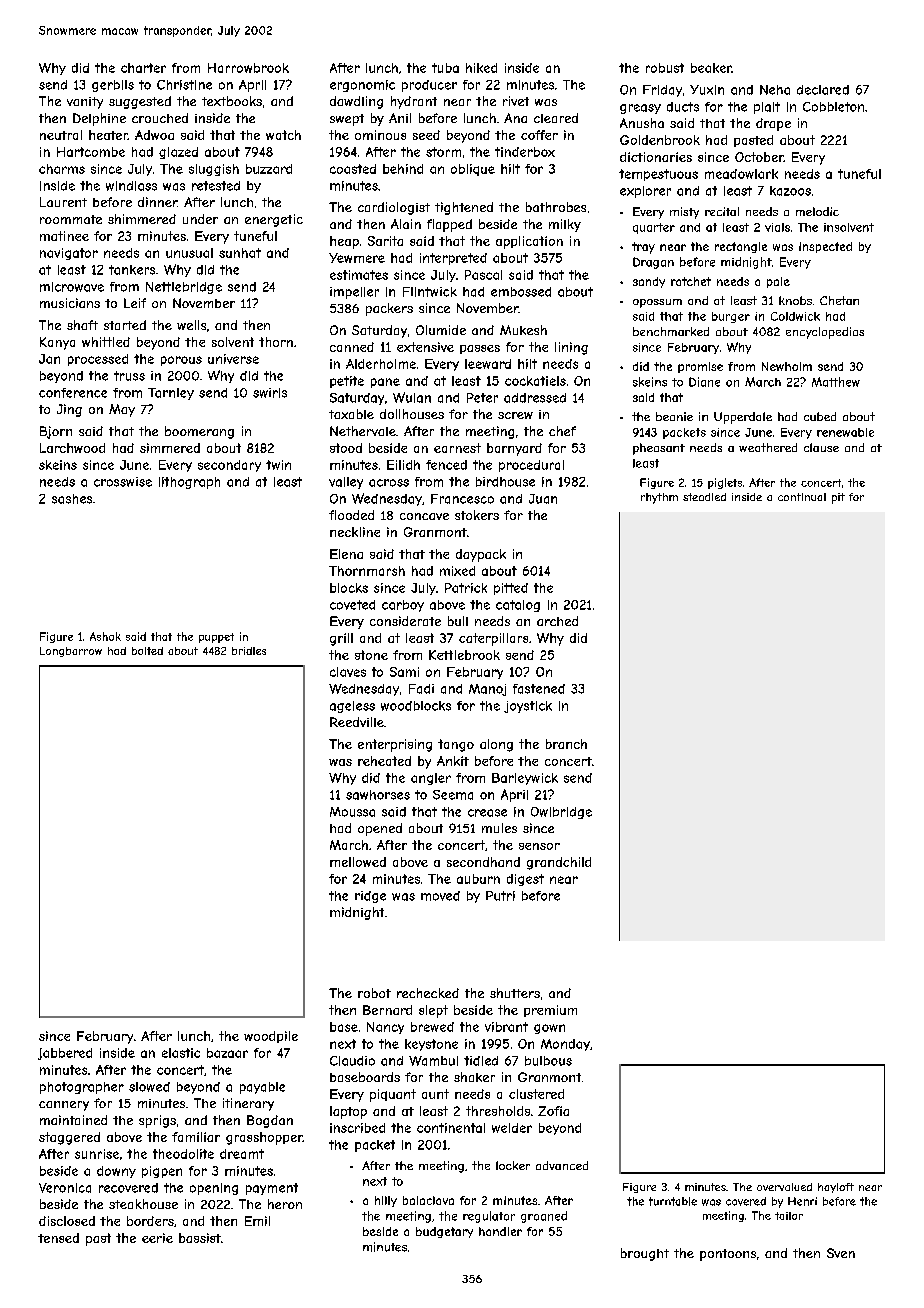  I want to click on weathered, so click(768, 447).
